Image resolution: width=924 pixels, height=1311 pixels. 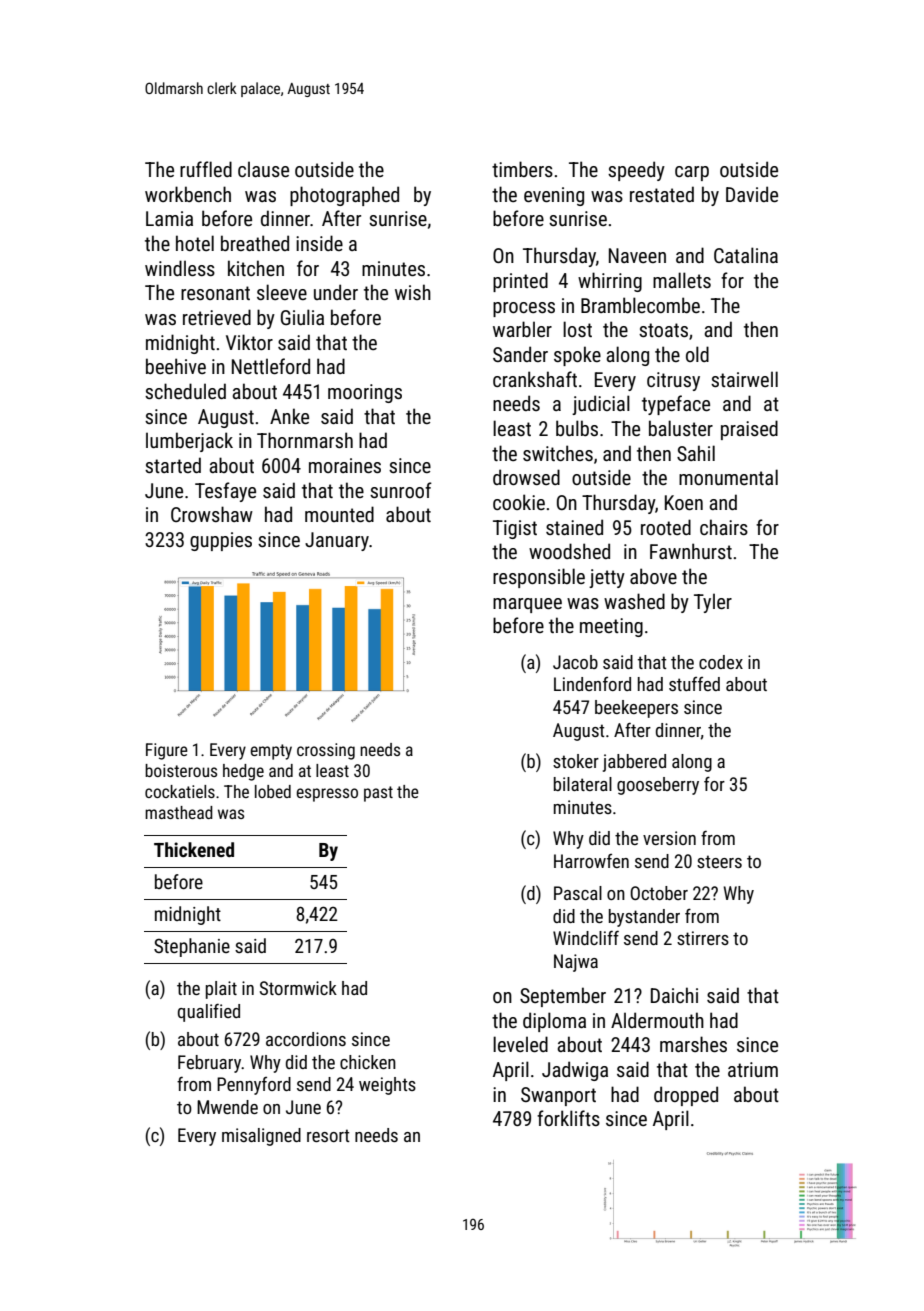 What do you see at coordinates (206, 169) in the page?
I see `ruffled` at bounding box center [206, 169].
